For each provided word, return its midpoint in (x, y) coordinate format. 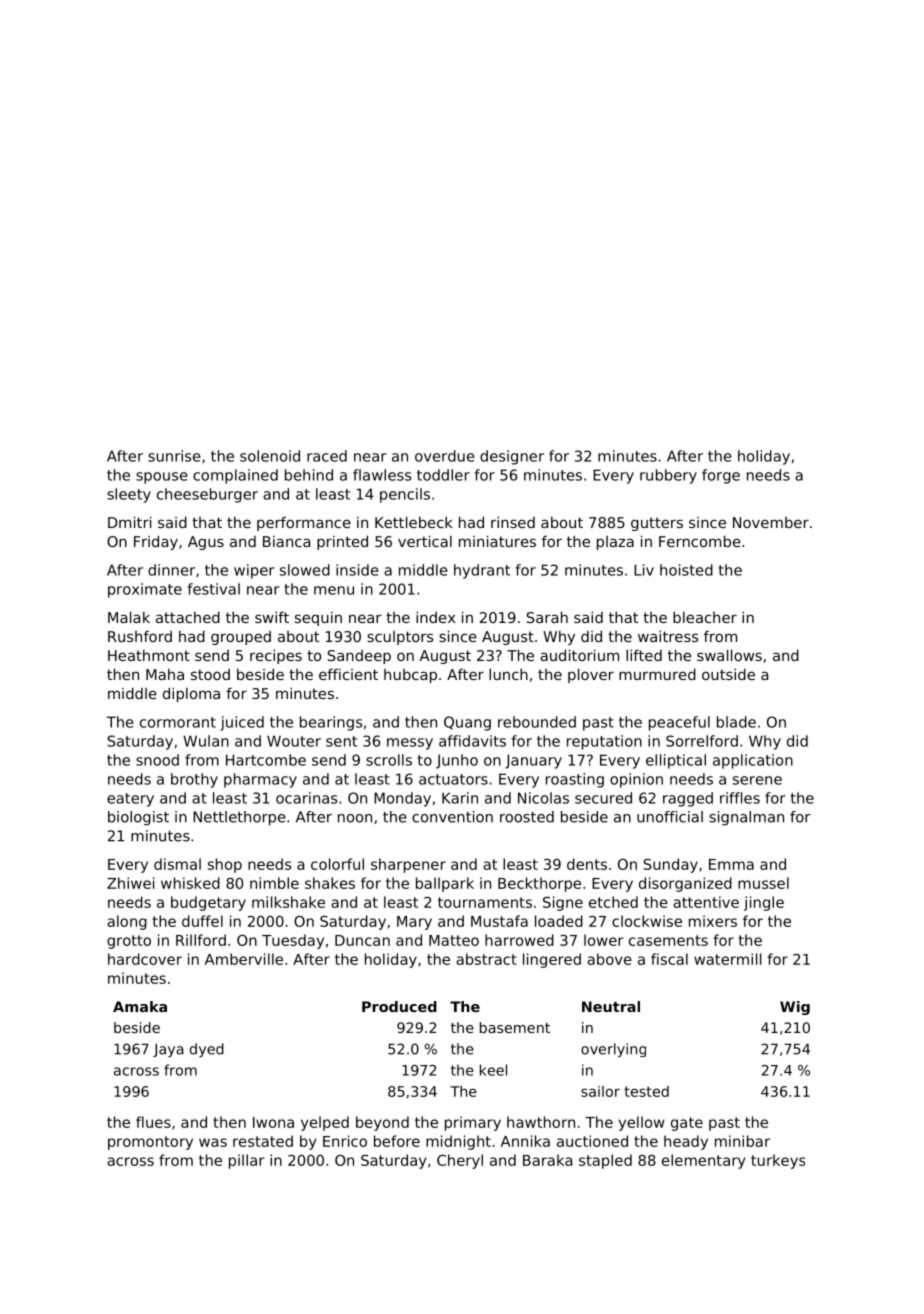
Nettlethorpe (239, 818)
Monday (402, 799)
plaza (615, 543)
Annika (525, 1141)
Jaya (168, 1050)
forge (721, 476)
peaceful (679, 723)
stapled (605, 1161)
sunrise (174, 456)
